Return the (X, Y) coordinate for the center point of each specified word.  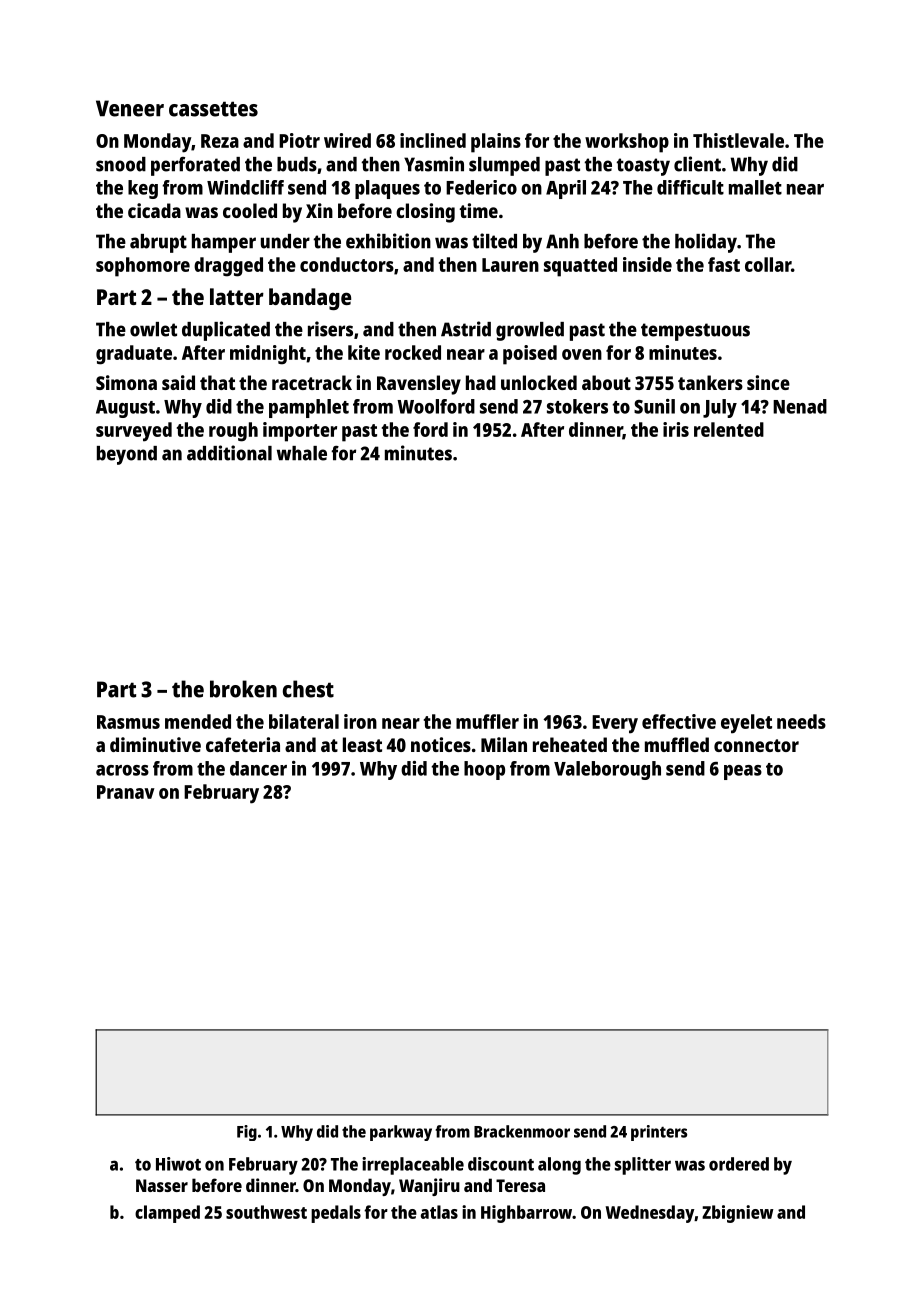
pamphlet (309, 408)
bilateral (304, 721)
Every (615, 724)
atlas (439, 1212)
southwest (266, 1212)
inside (647, 264)
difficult (690, 187)
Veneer (130, 108)
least (362, 744)
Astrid (466, 329)
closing (425, 213)
